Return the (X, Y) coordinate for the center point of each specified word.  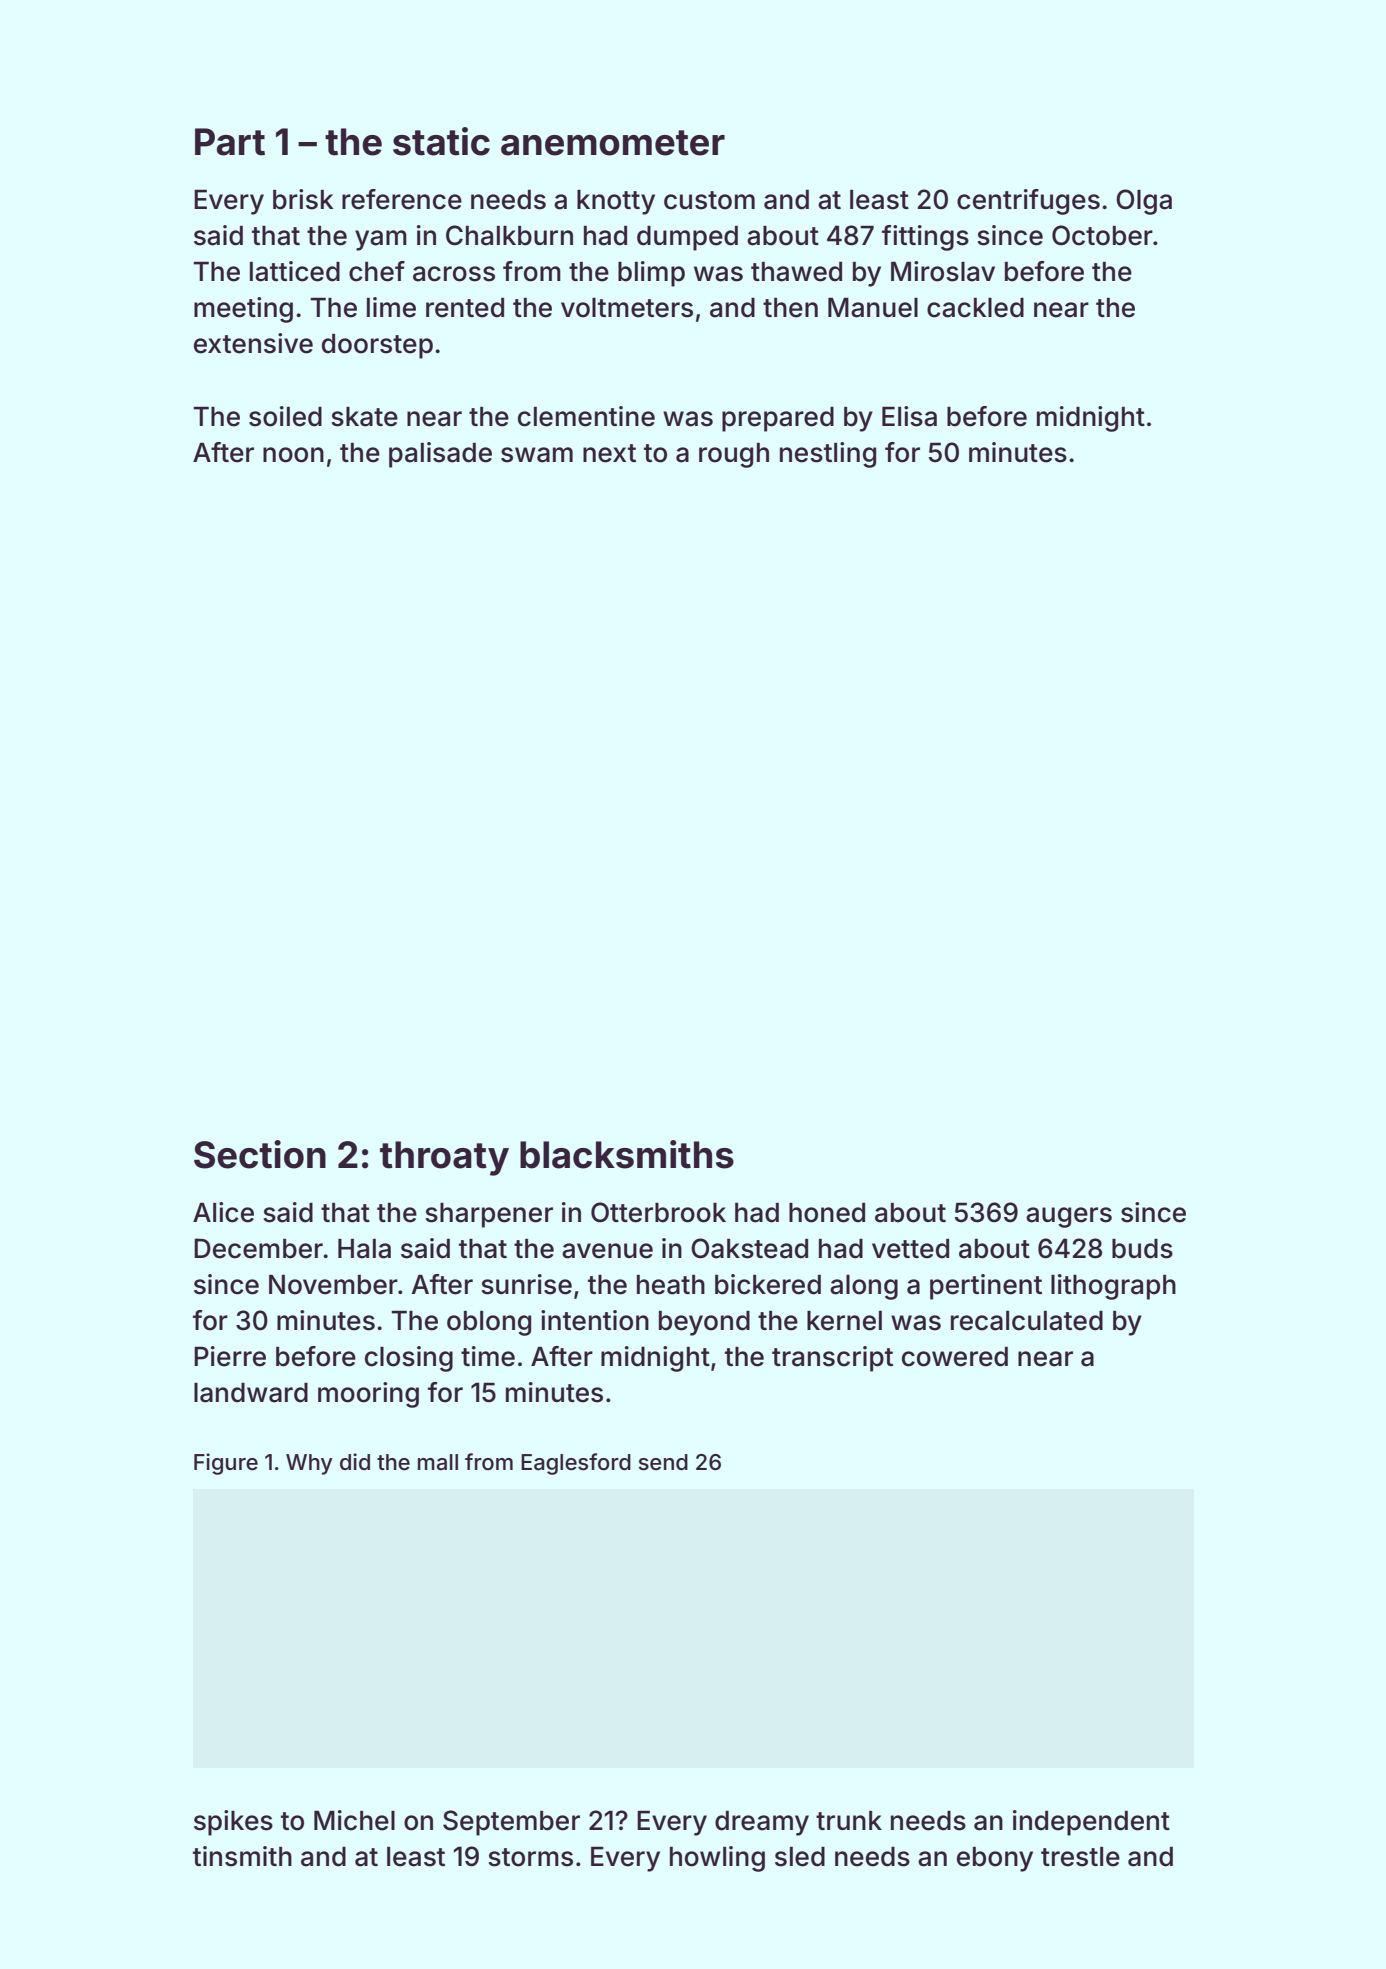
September (511, 1823)
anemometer (613, 143)
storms (530, 1857)
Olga (1144, 202)
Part (230, 142)
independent (1091, 1823)
